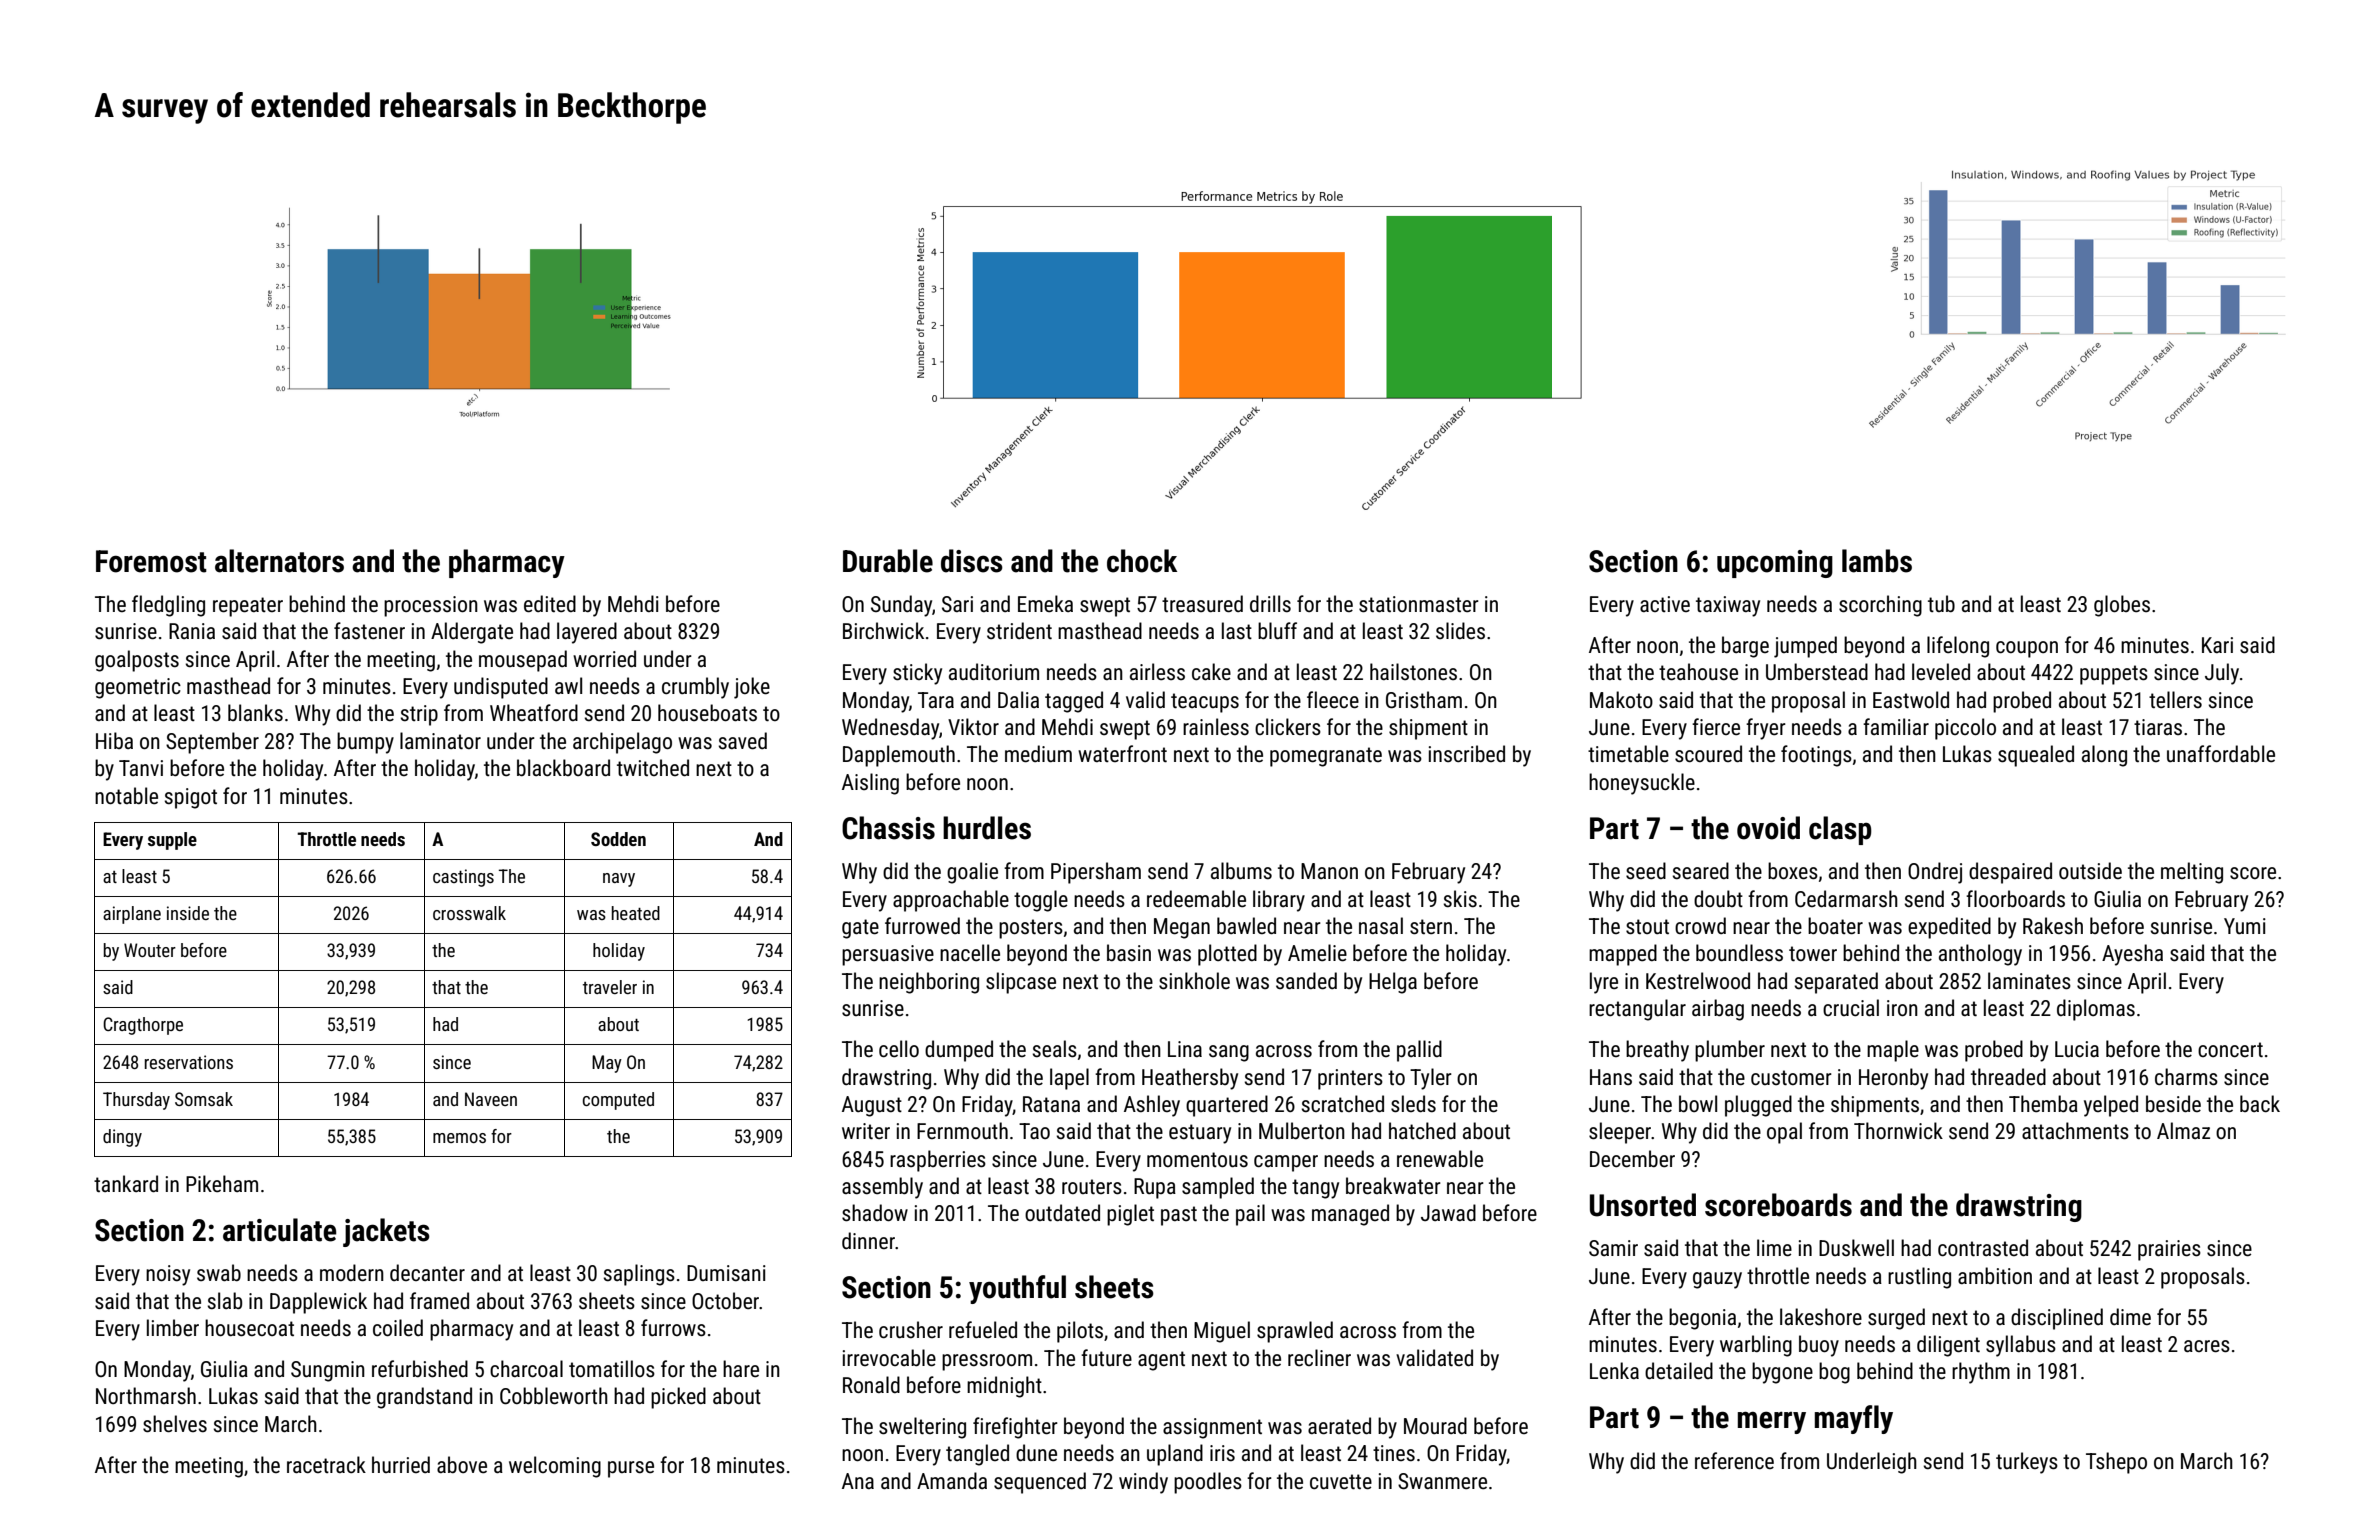 This document has width=2380, height=1540. What do you see at coordinates (1142, 561) in the document?
I see `chock` at bounding box center [1142, 561].
